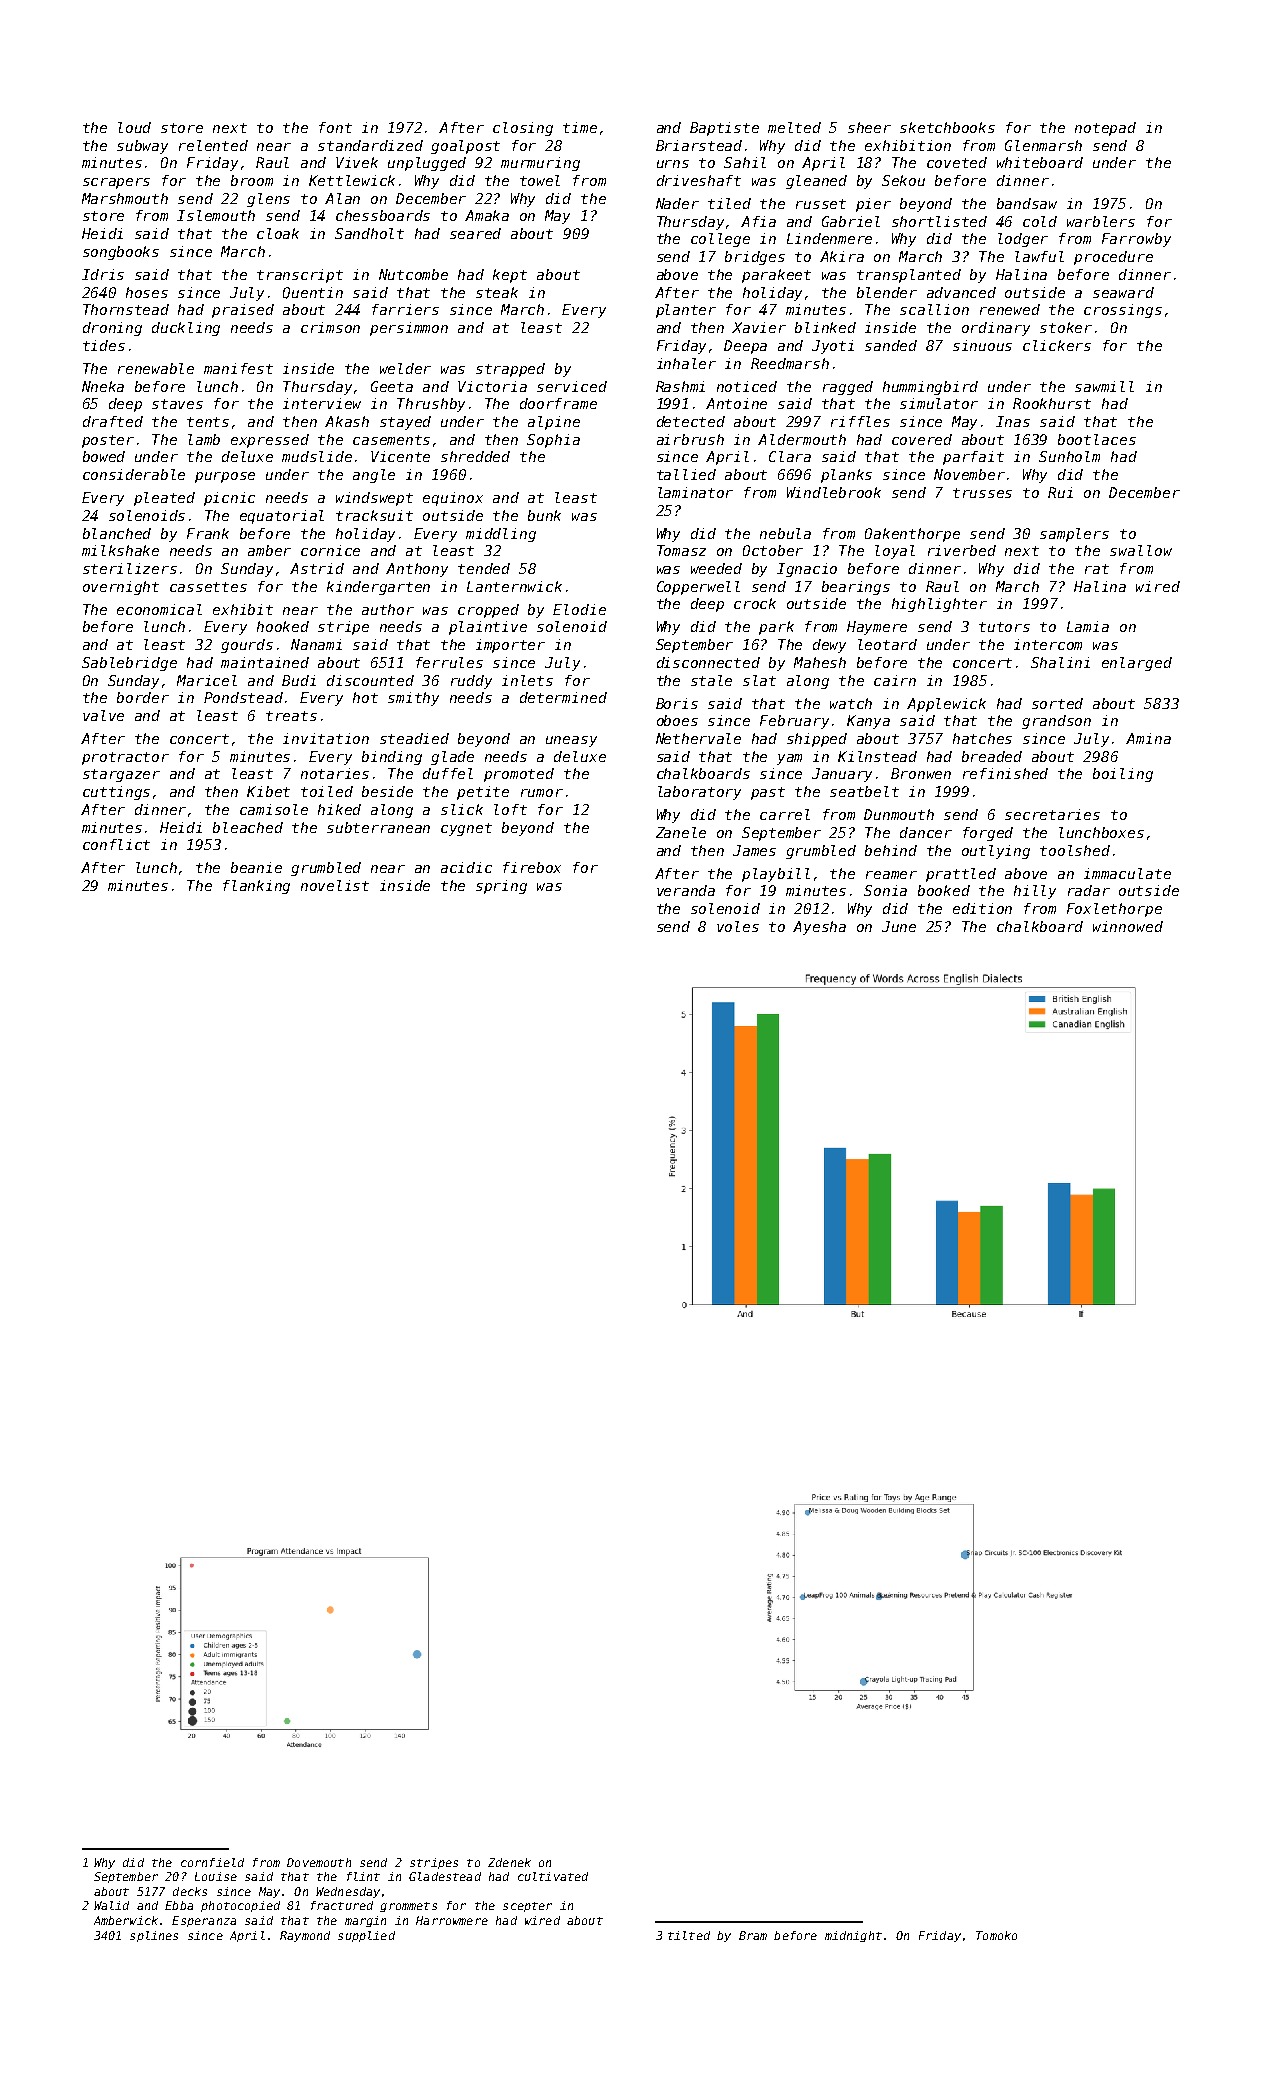 Image resolution: width=1270 pixels, height=2091 pixels. What do you see at coordinates (1105, 129) in the screenshot?
I see `notepad` at bounding box center [1105, 129].
